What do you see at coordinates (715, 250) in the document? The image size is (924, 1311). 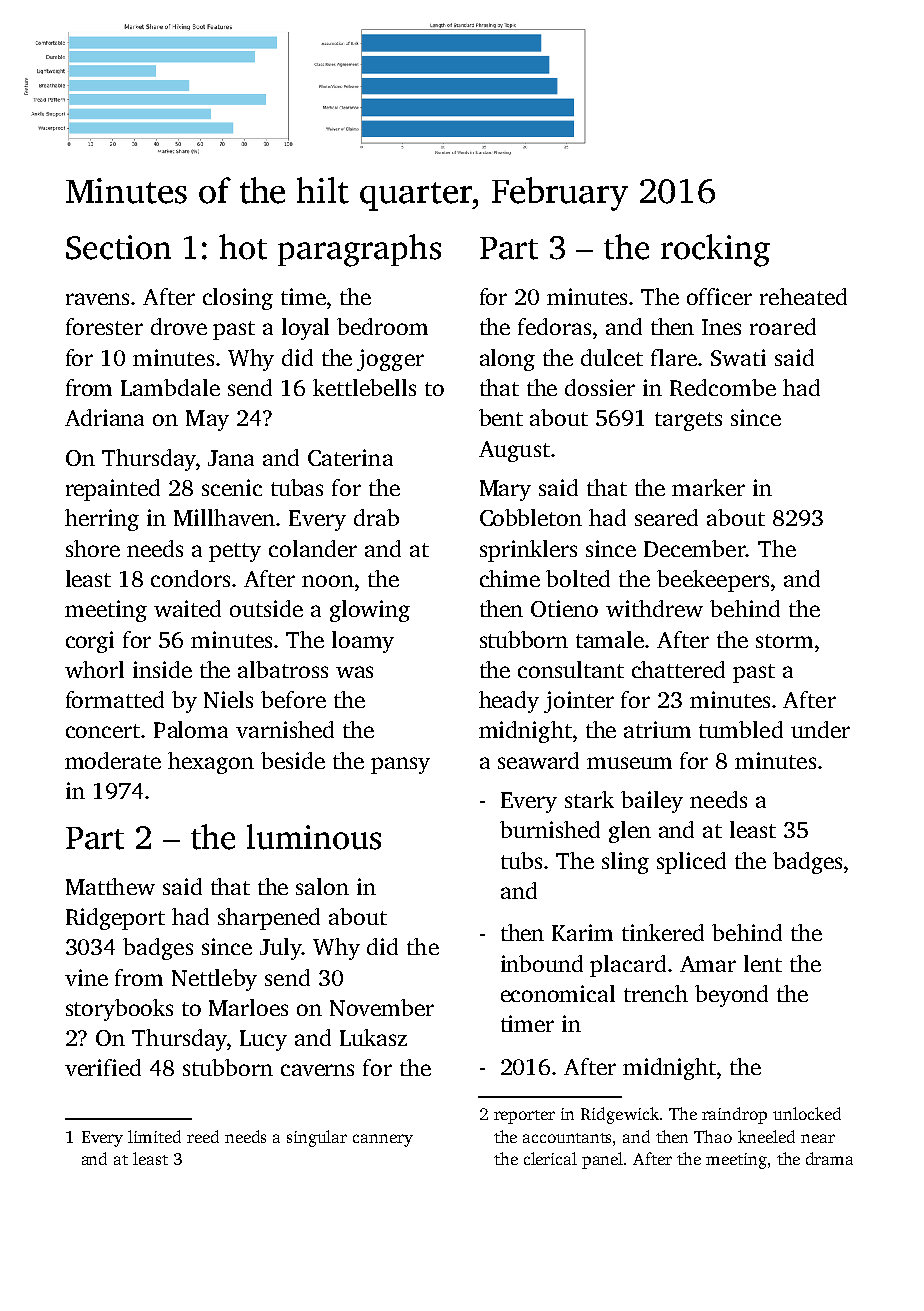 I see `rocking` at bounding box center [715, 250].
